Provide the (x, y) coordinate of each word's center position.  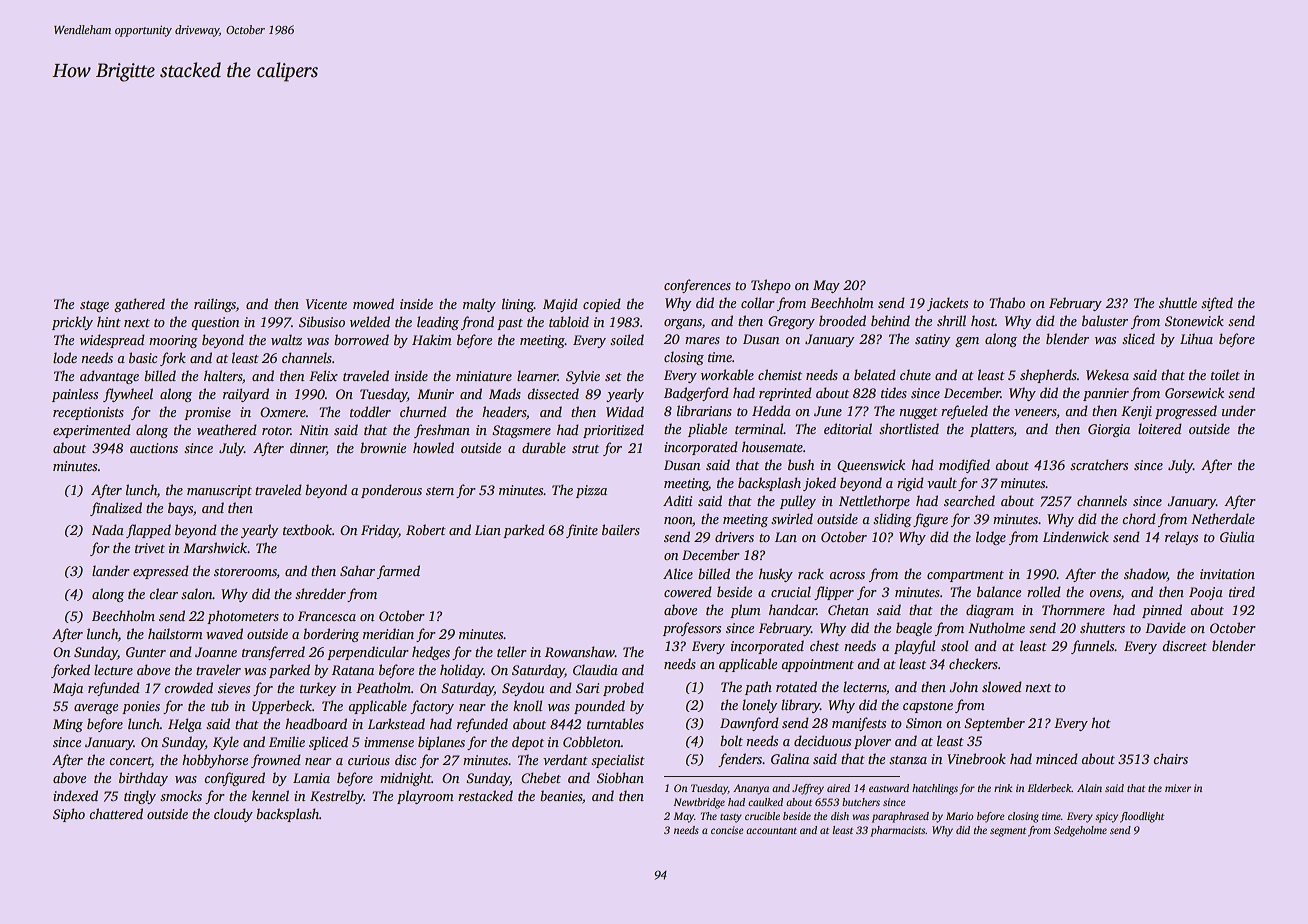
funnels (1093, 647)
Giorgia (1109, 430)
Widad (625, 411)
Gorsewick (1194, 392)
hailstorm (175, 633)
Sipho (69, 815)
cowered (688, 591)
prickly (72, 323)
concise (727, 830)
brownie (383, 447)
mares (702, 340)
